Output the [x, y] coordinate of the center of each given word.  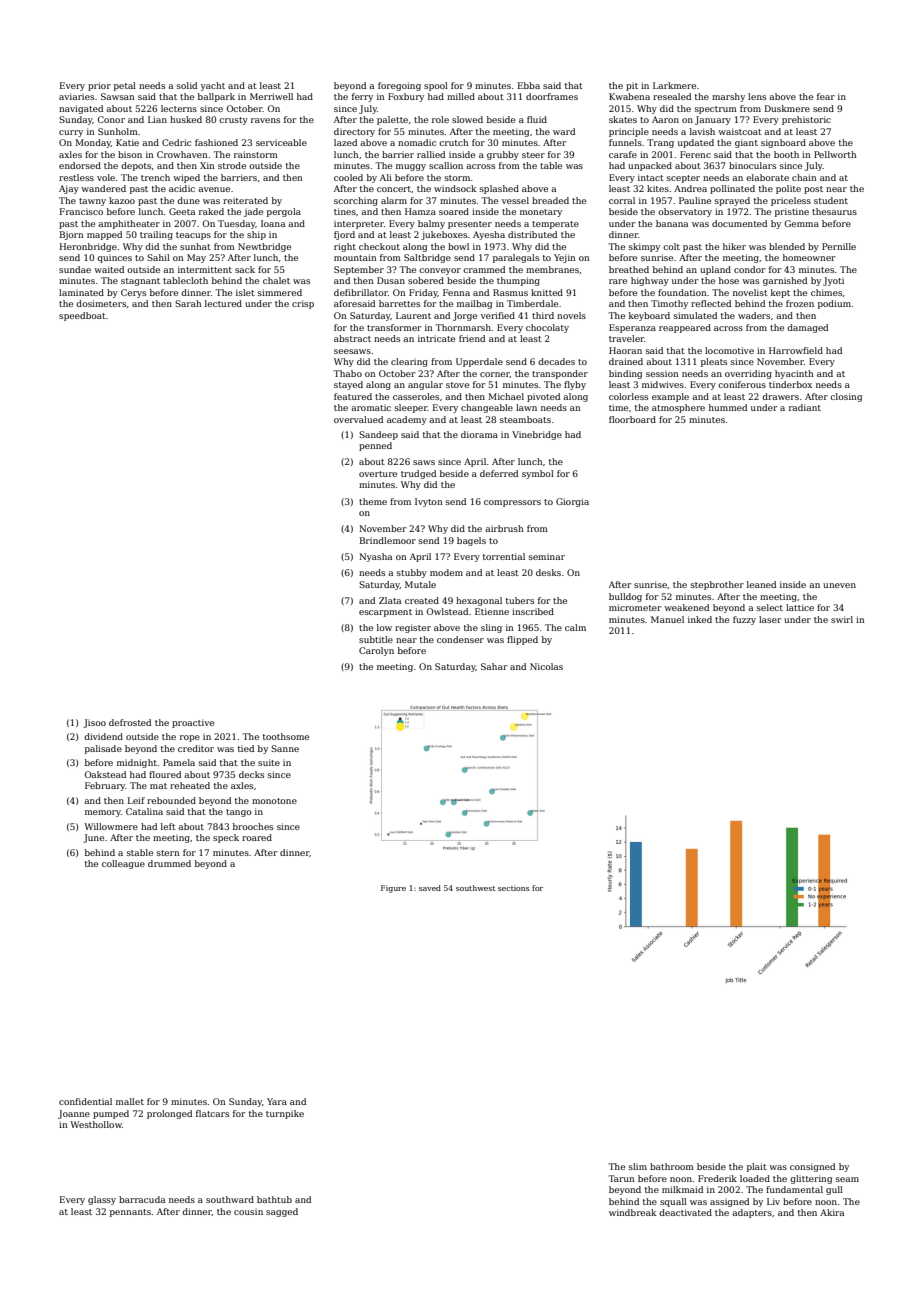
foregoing [399, 86]
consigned [812, 1167]
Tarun [622, 1178]
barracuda [142, 1199]
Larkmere [674, 85]
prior [99, 86]
